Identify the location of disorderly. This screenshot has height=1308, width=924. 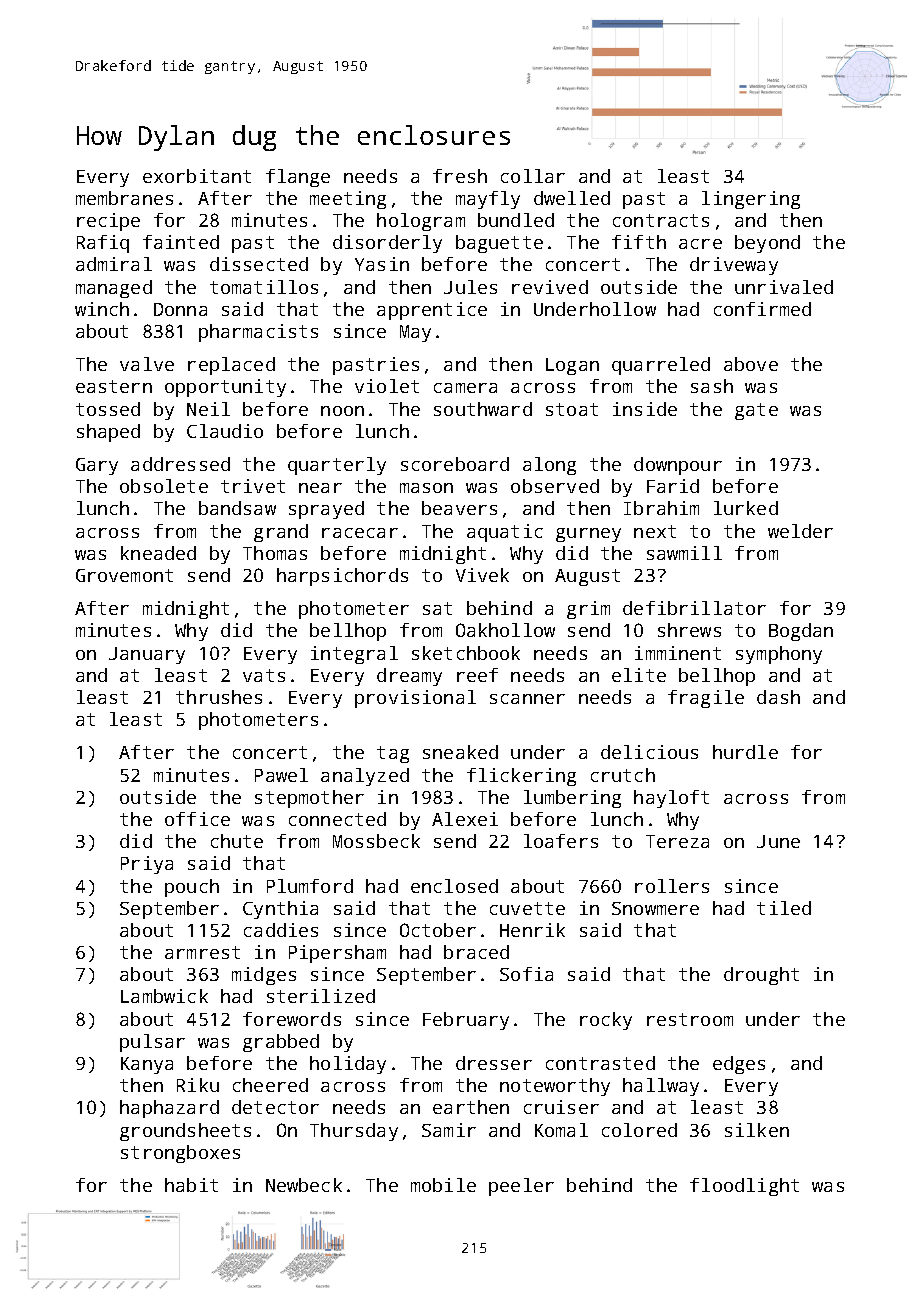
(387, 244).
